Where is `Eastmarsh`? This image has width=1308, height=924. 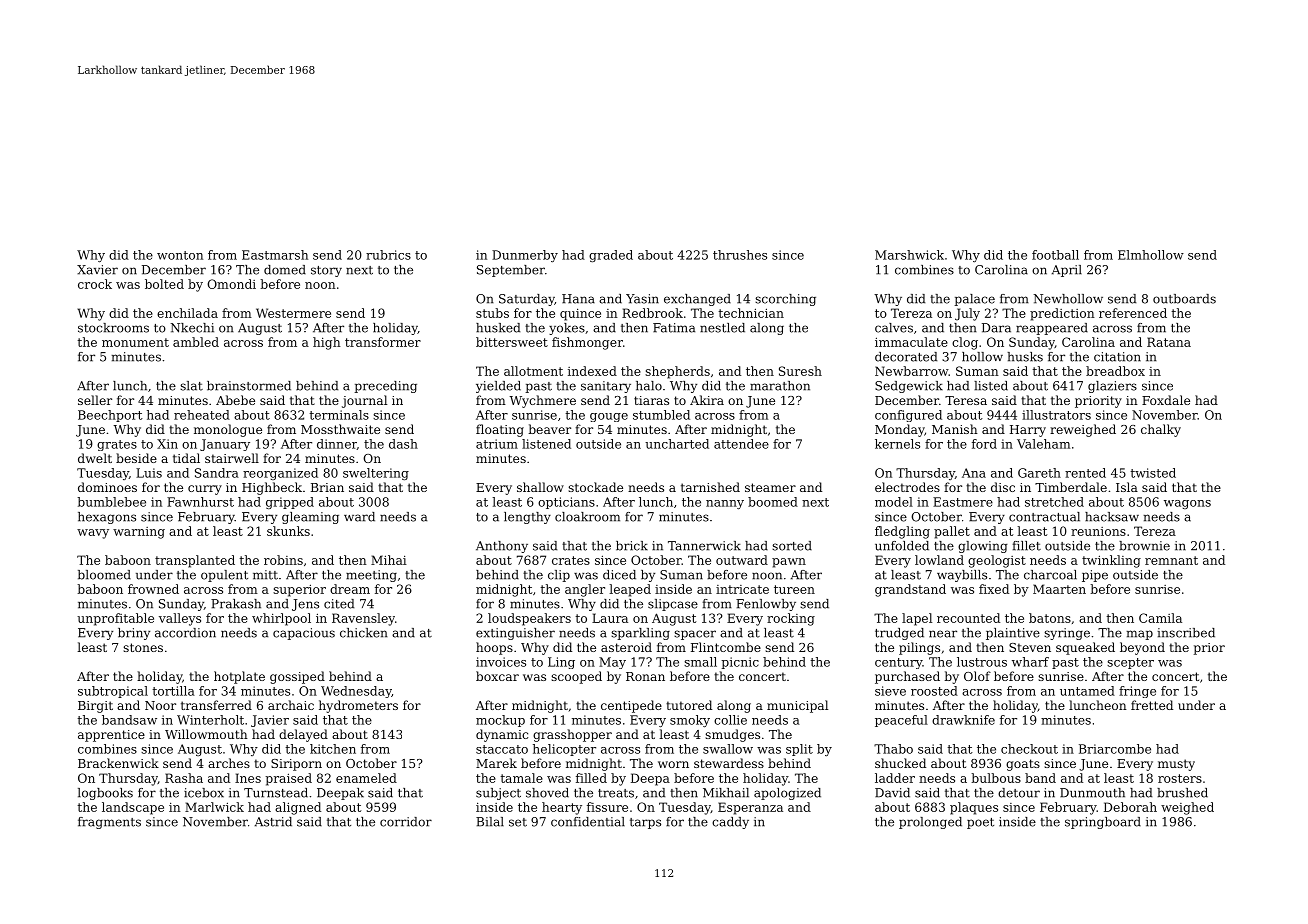 Eastmarsh is located at coordinates (275, 255).
